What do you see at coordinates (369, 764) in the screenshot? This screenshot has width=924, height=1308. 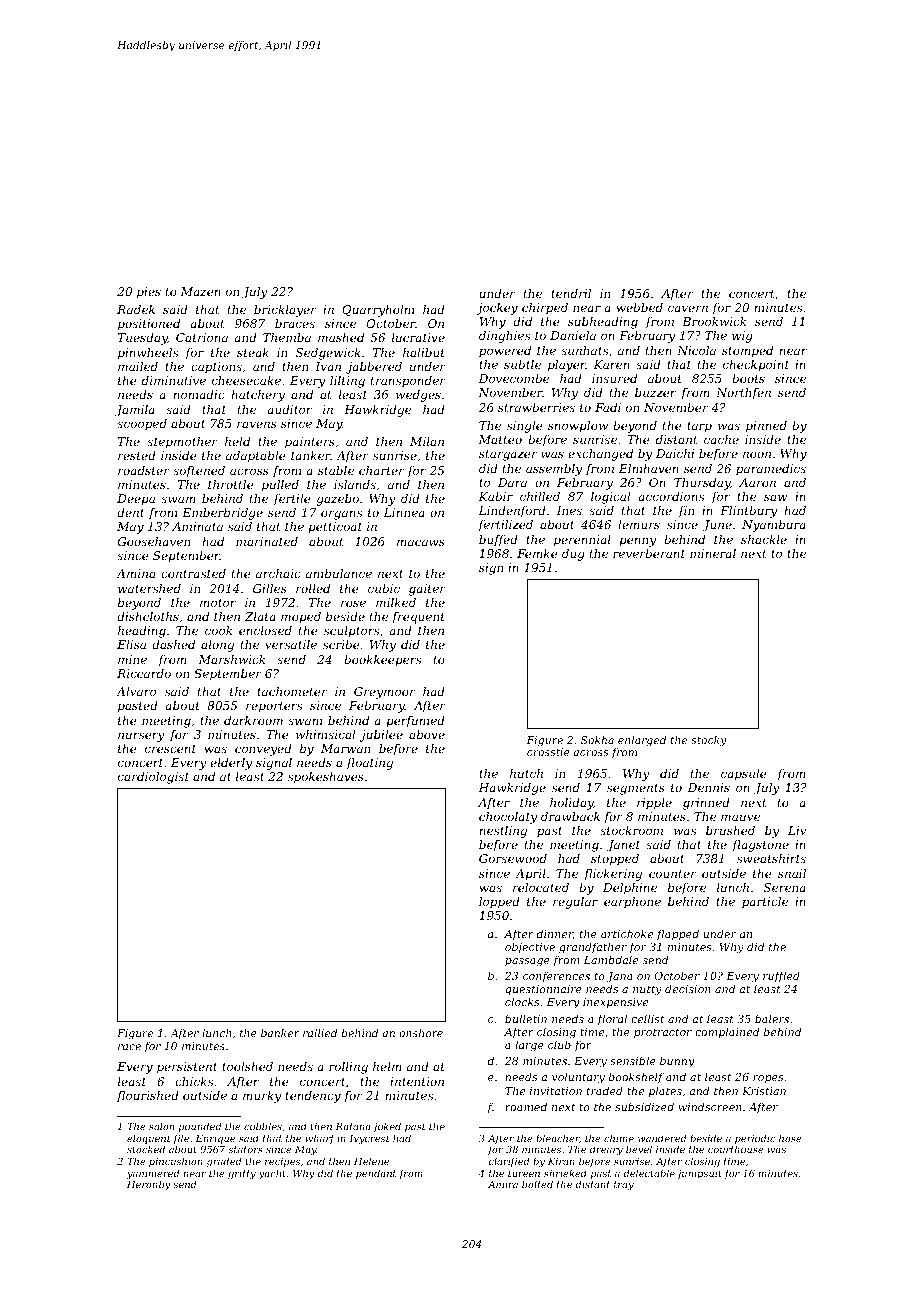 I see `floating` at bounding box center [369, 764].
